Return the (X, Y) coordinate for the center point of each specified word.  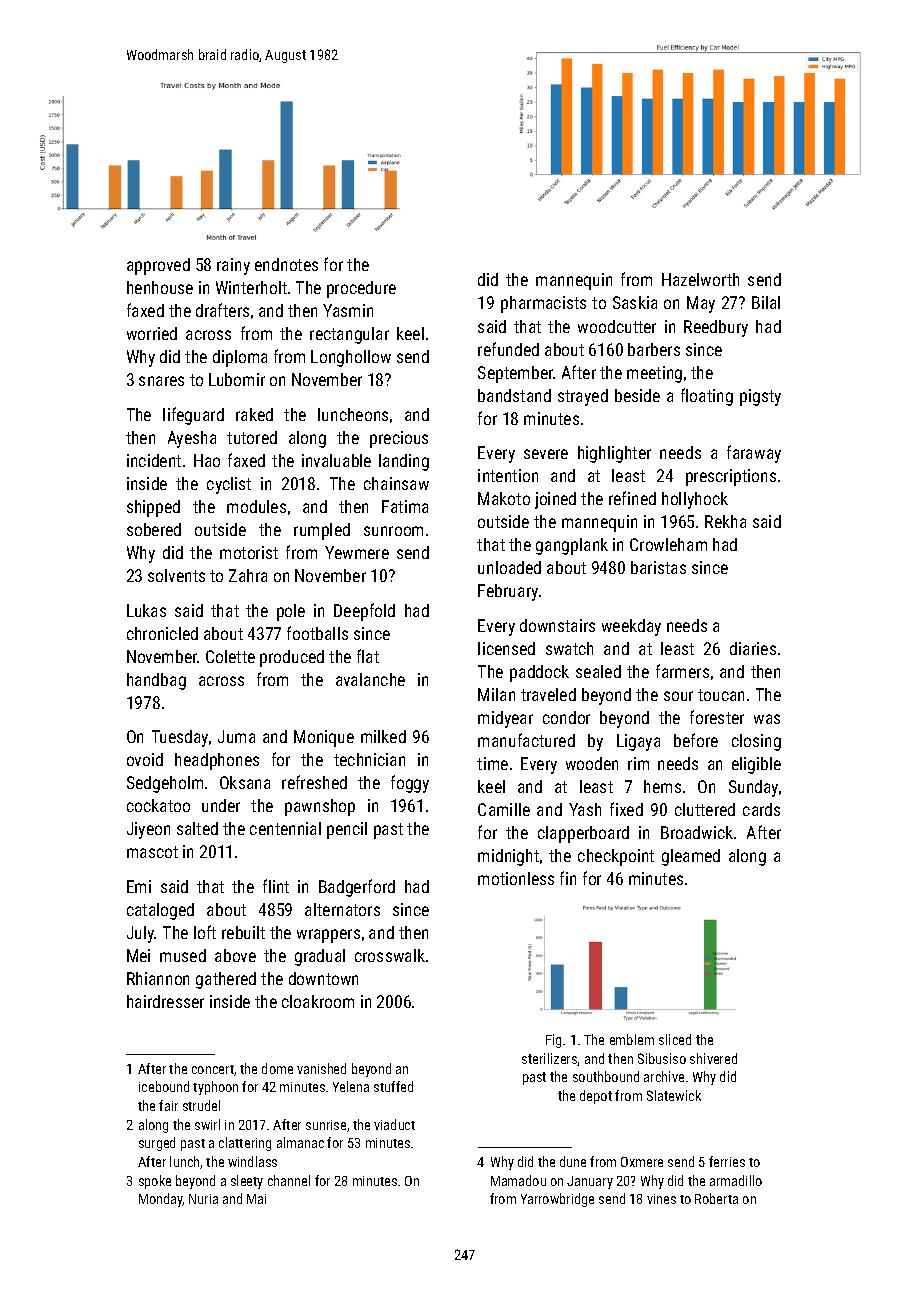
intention (508, 475)
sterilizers (550, 1059)
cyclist (229, 485)
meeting (654, 374)
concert (213, 1069)
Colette (230, 656)
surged (157, 1144)
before (696, 740)
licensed (506, 648)
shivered (713, 1058)
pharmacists (543, 304)
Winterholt (251, 287)
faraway (754, 454)
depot (596, 1097)
